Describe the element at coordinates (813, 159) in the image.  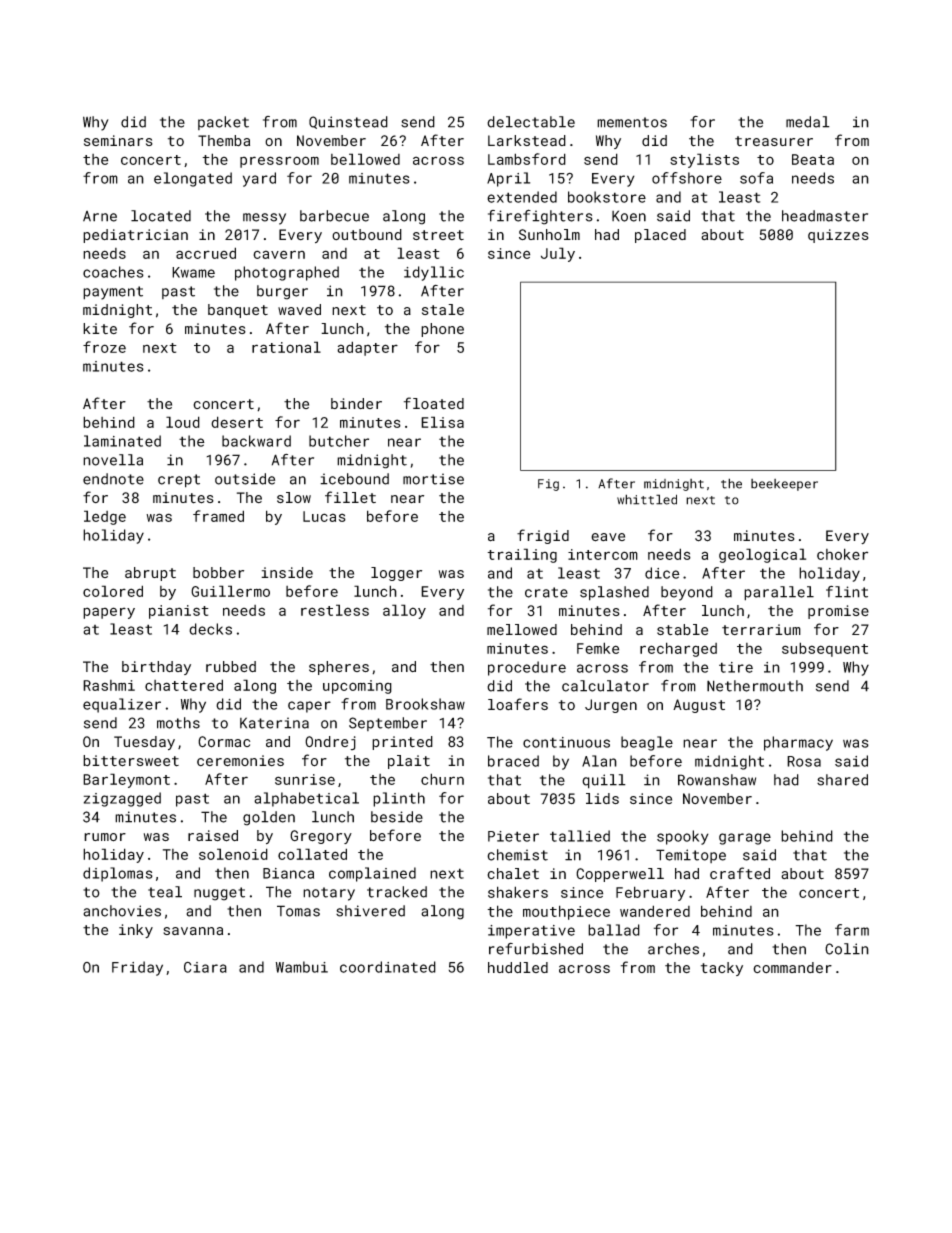
I see `Beata` at that location.
